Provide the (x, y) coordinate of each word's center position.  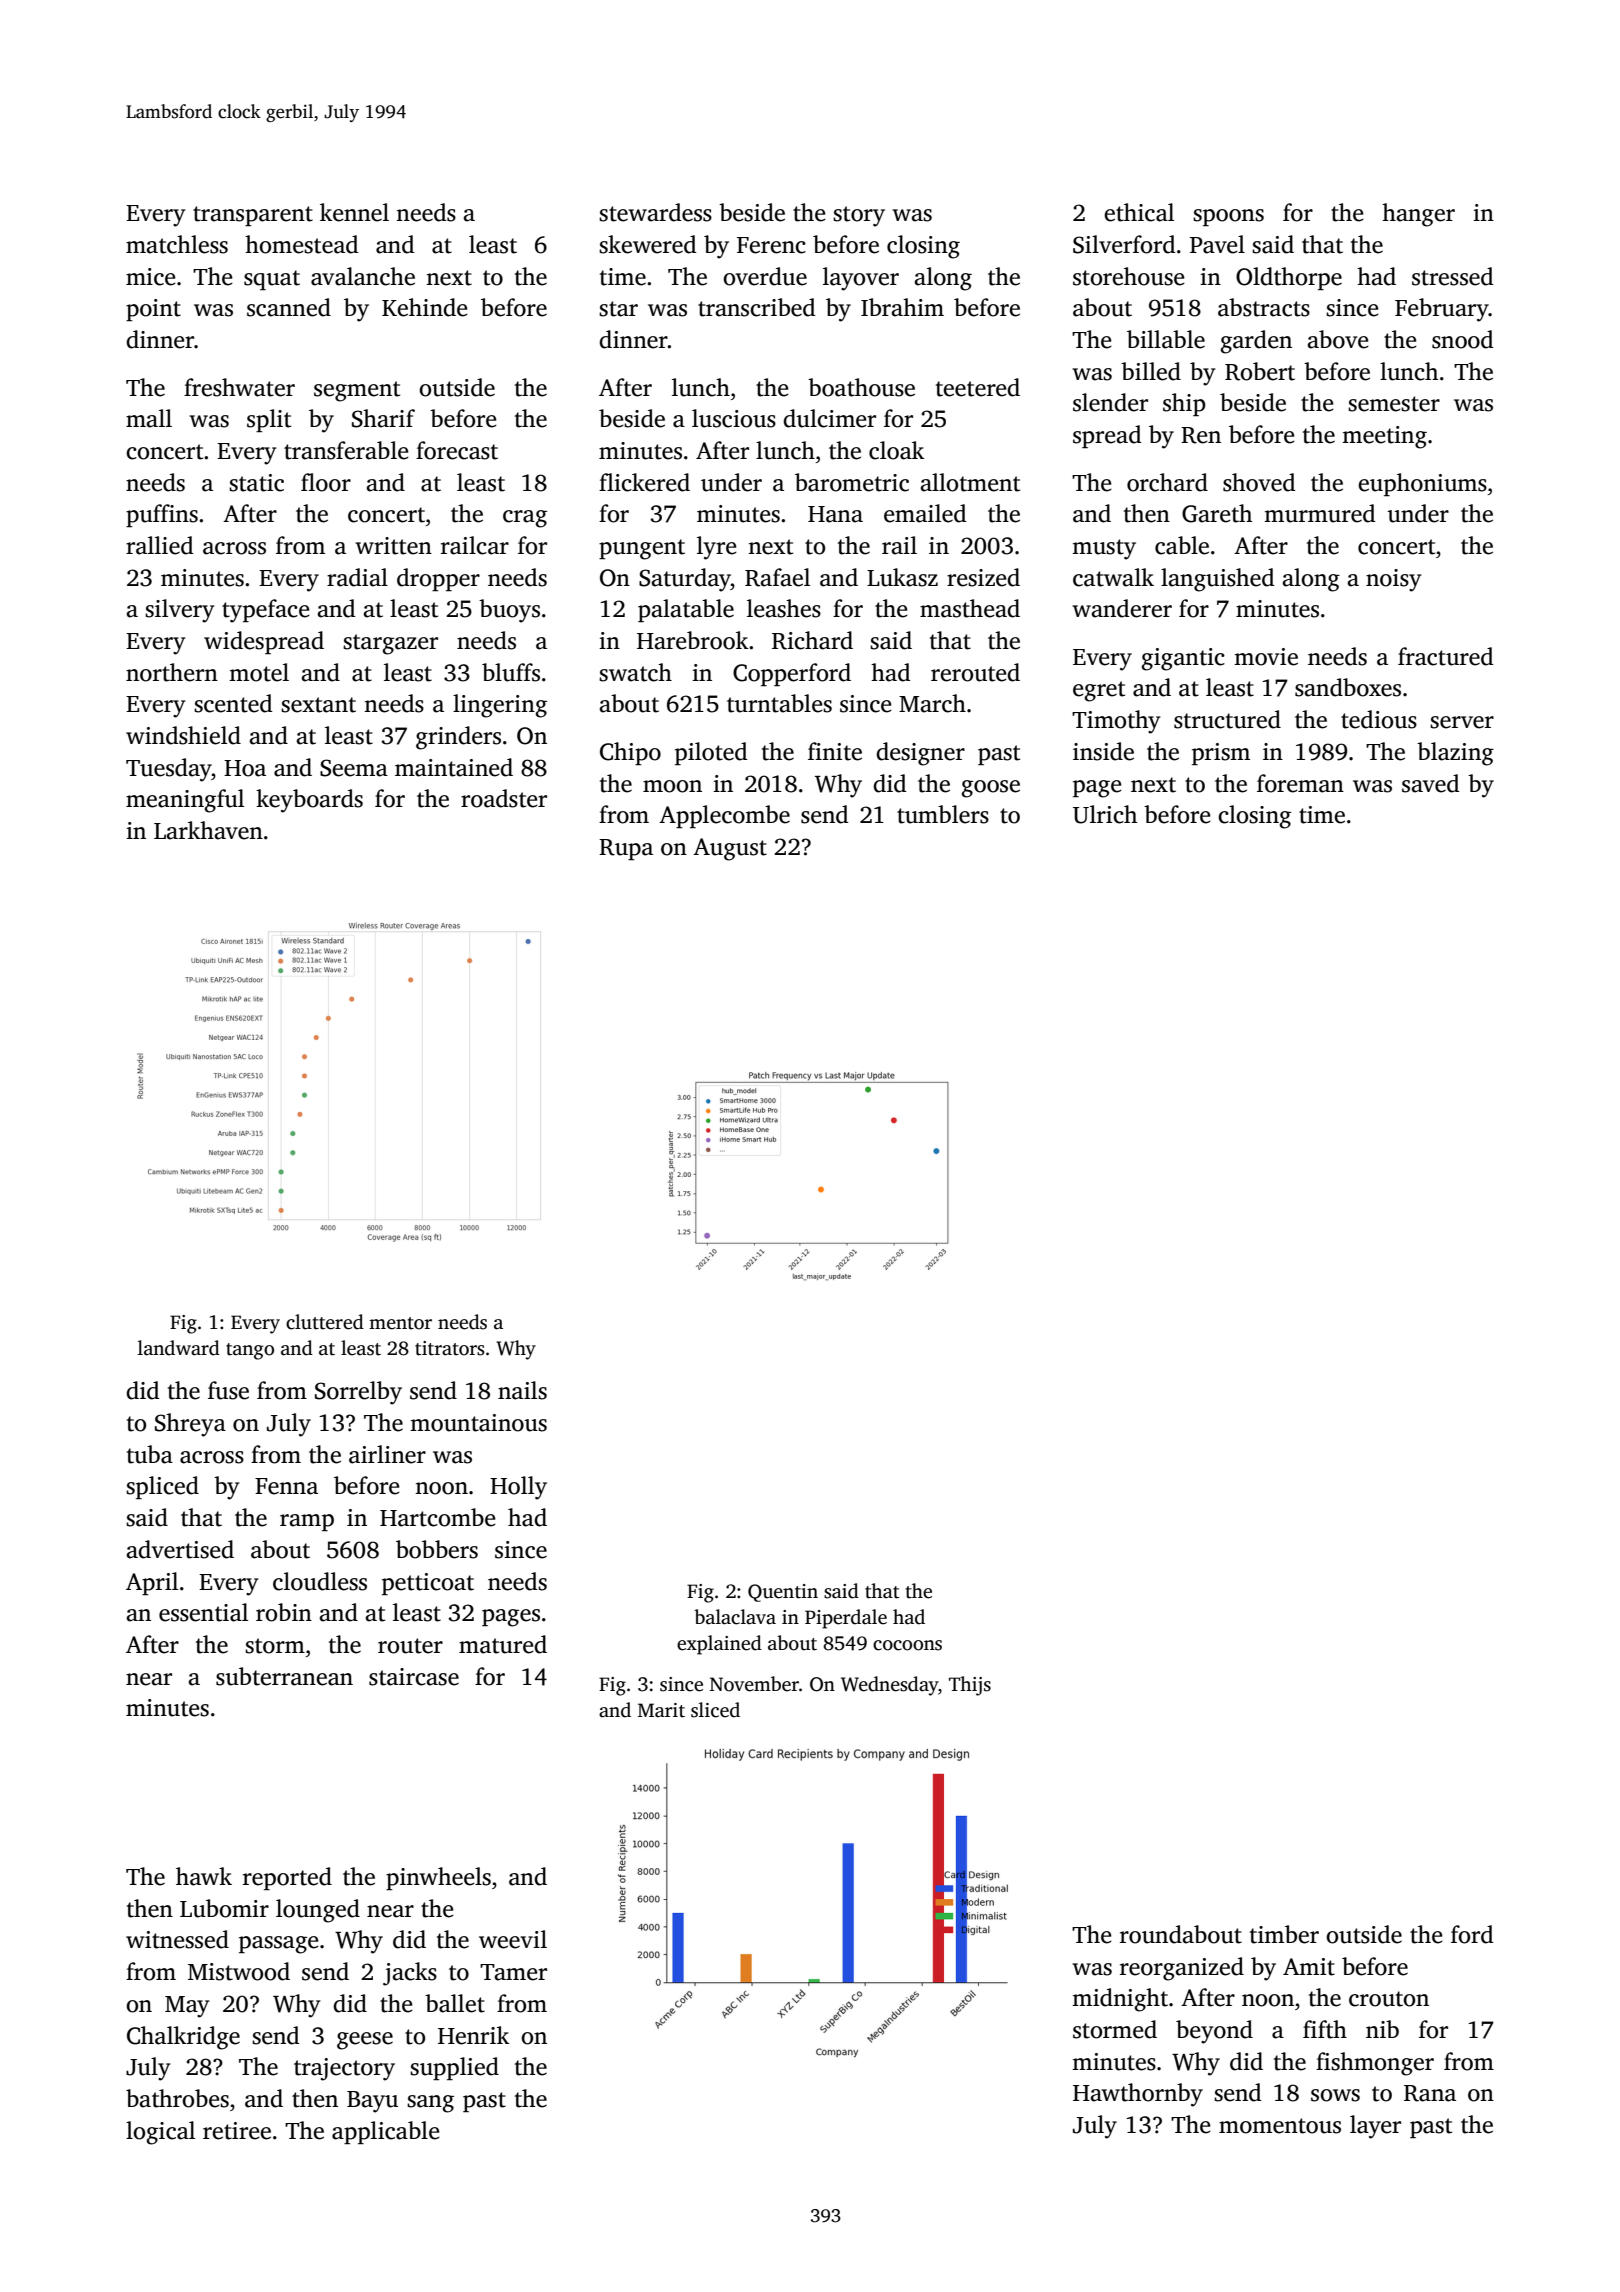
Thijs (970, 1686)
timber (1284, 1934)
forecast (457, 450)
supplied (454, 2068)
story (859, 216)
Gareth (1217, 513)
